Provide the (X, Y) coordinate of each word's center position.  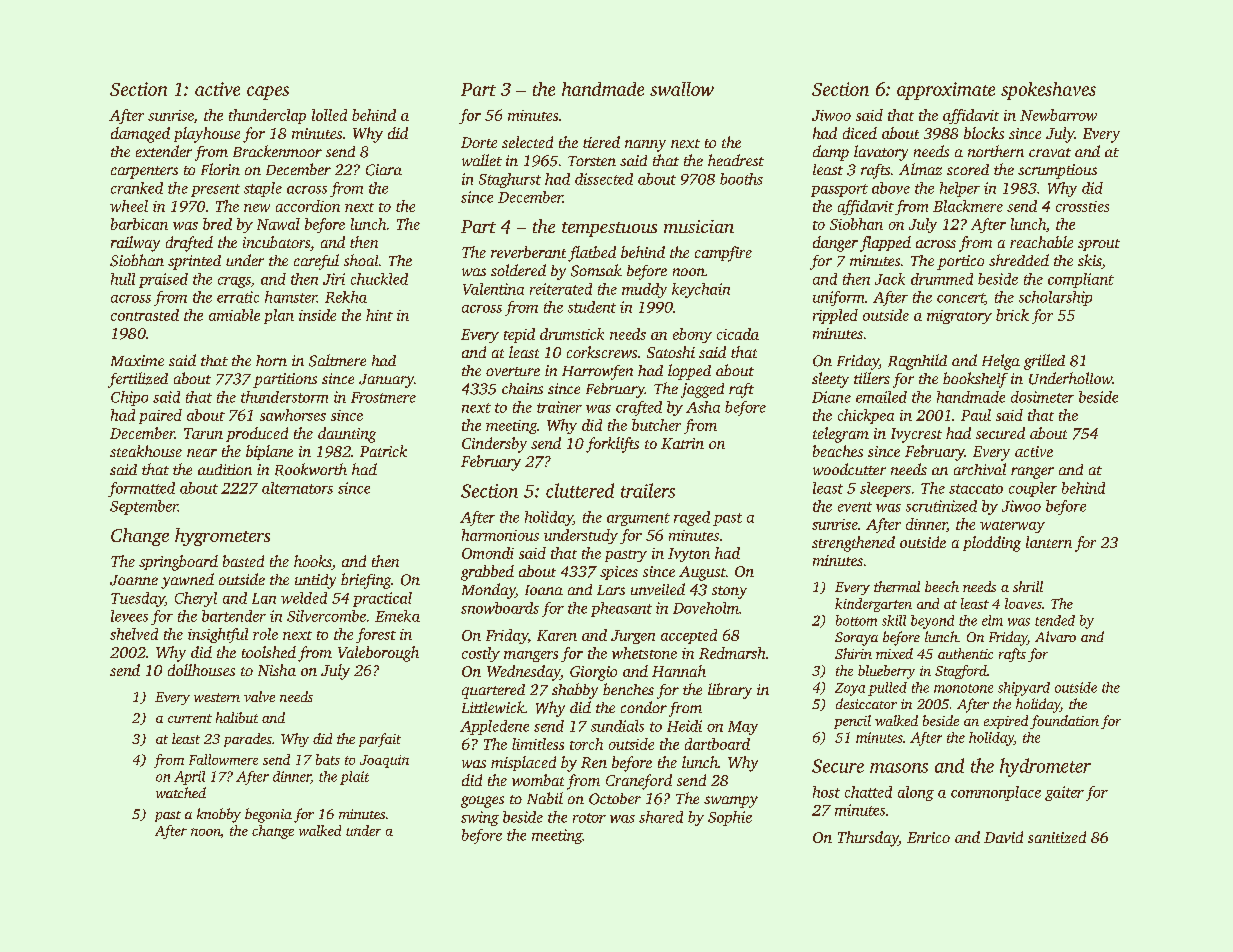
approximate (946, 91)
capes (268, 93)
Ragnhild (917, 362)
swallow (682, 89)
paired (160, 416)
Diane (831, 397)
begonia (268, 815)
